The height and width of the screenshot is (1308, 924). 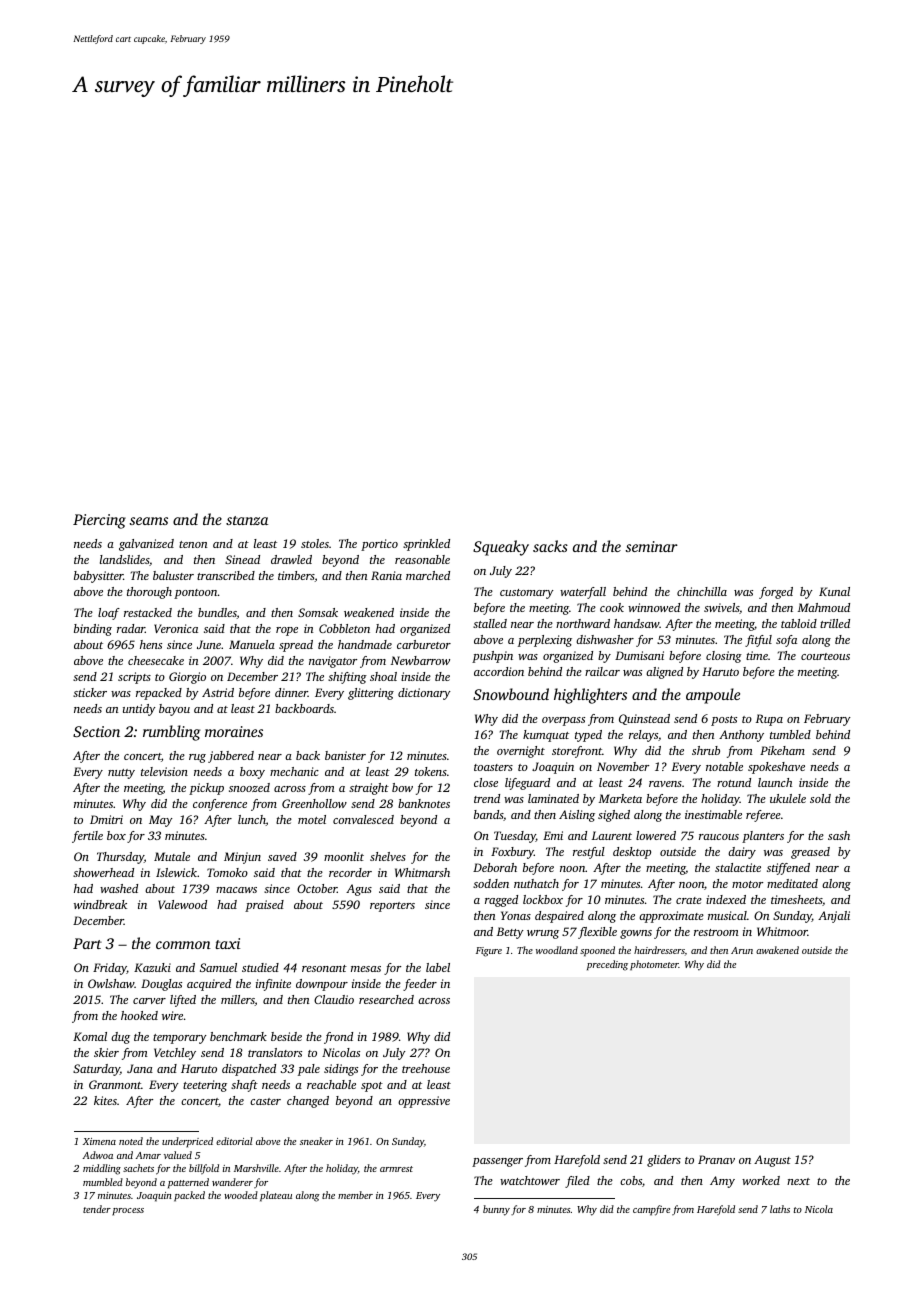 What do you see at coordinates (652, 546) in the screenshot?
I see `seminar` at bounding box center [652, 546].
